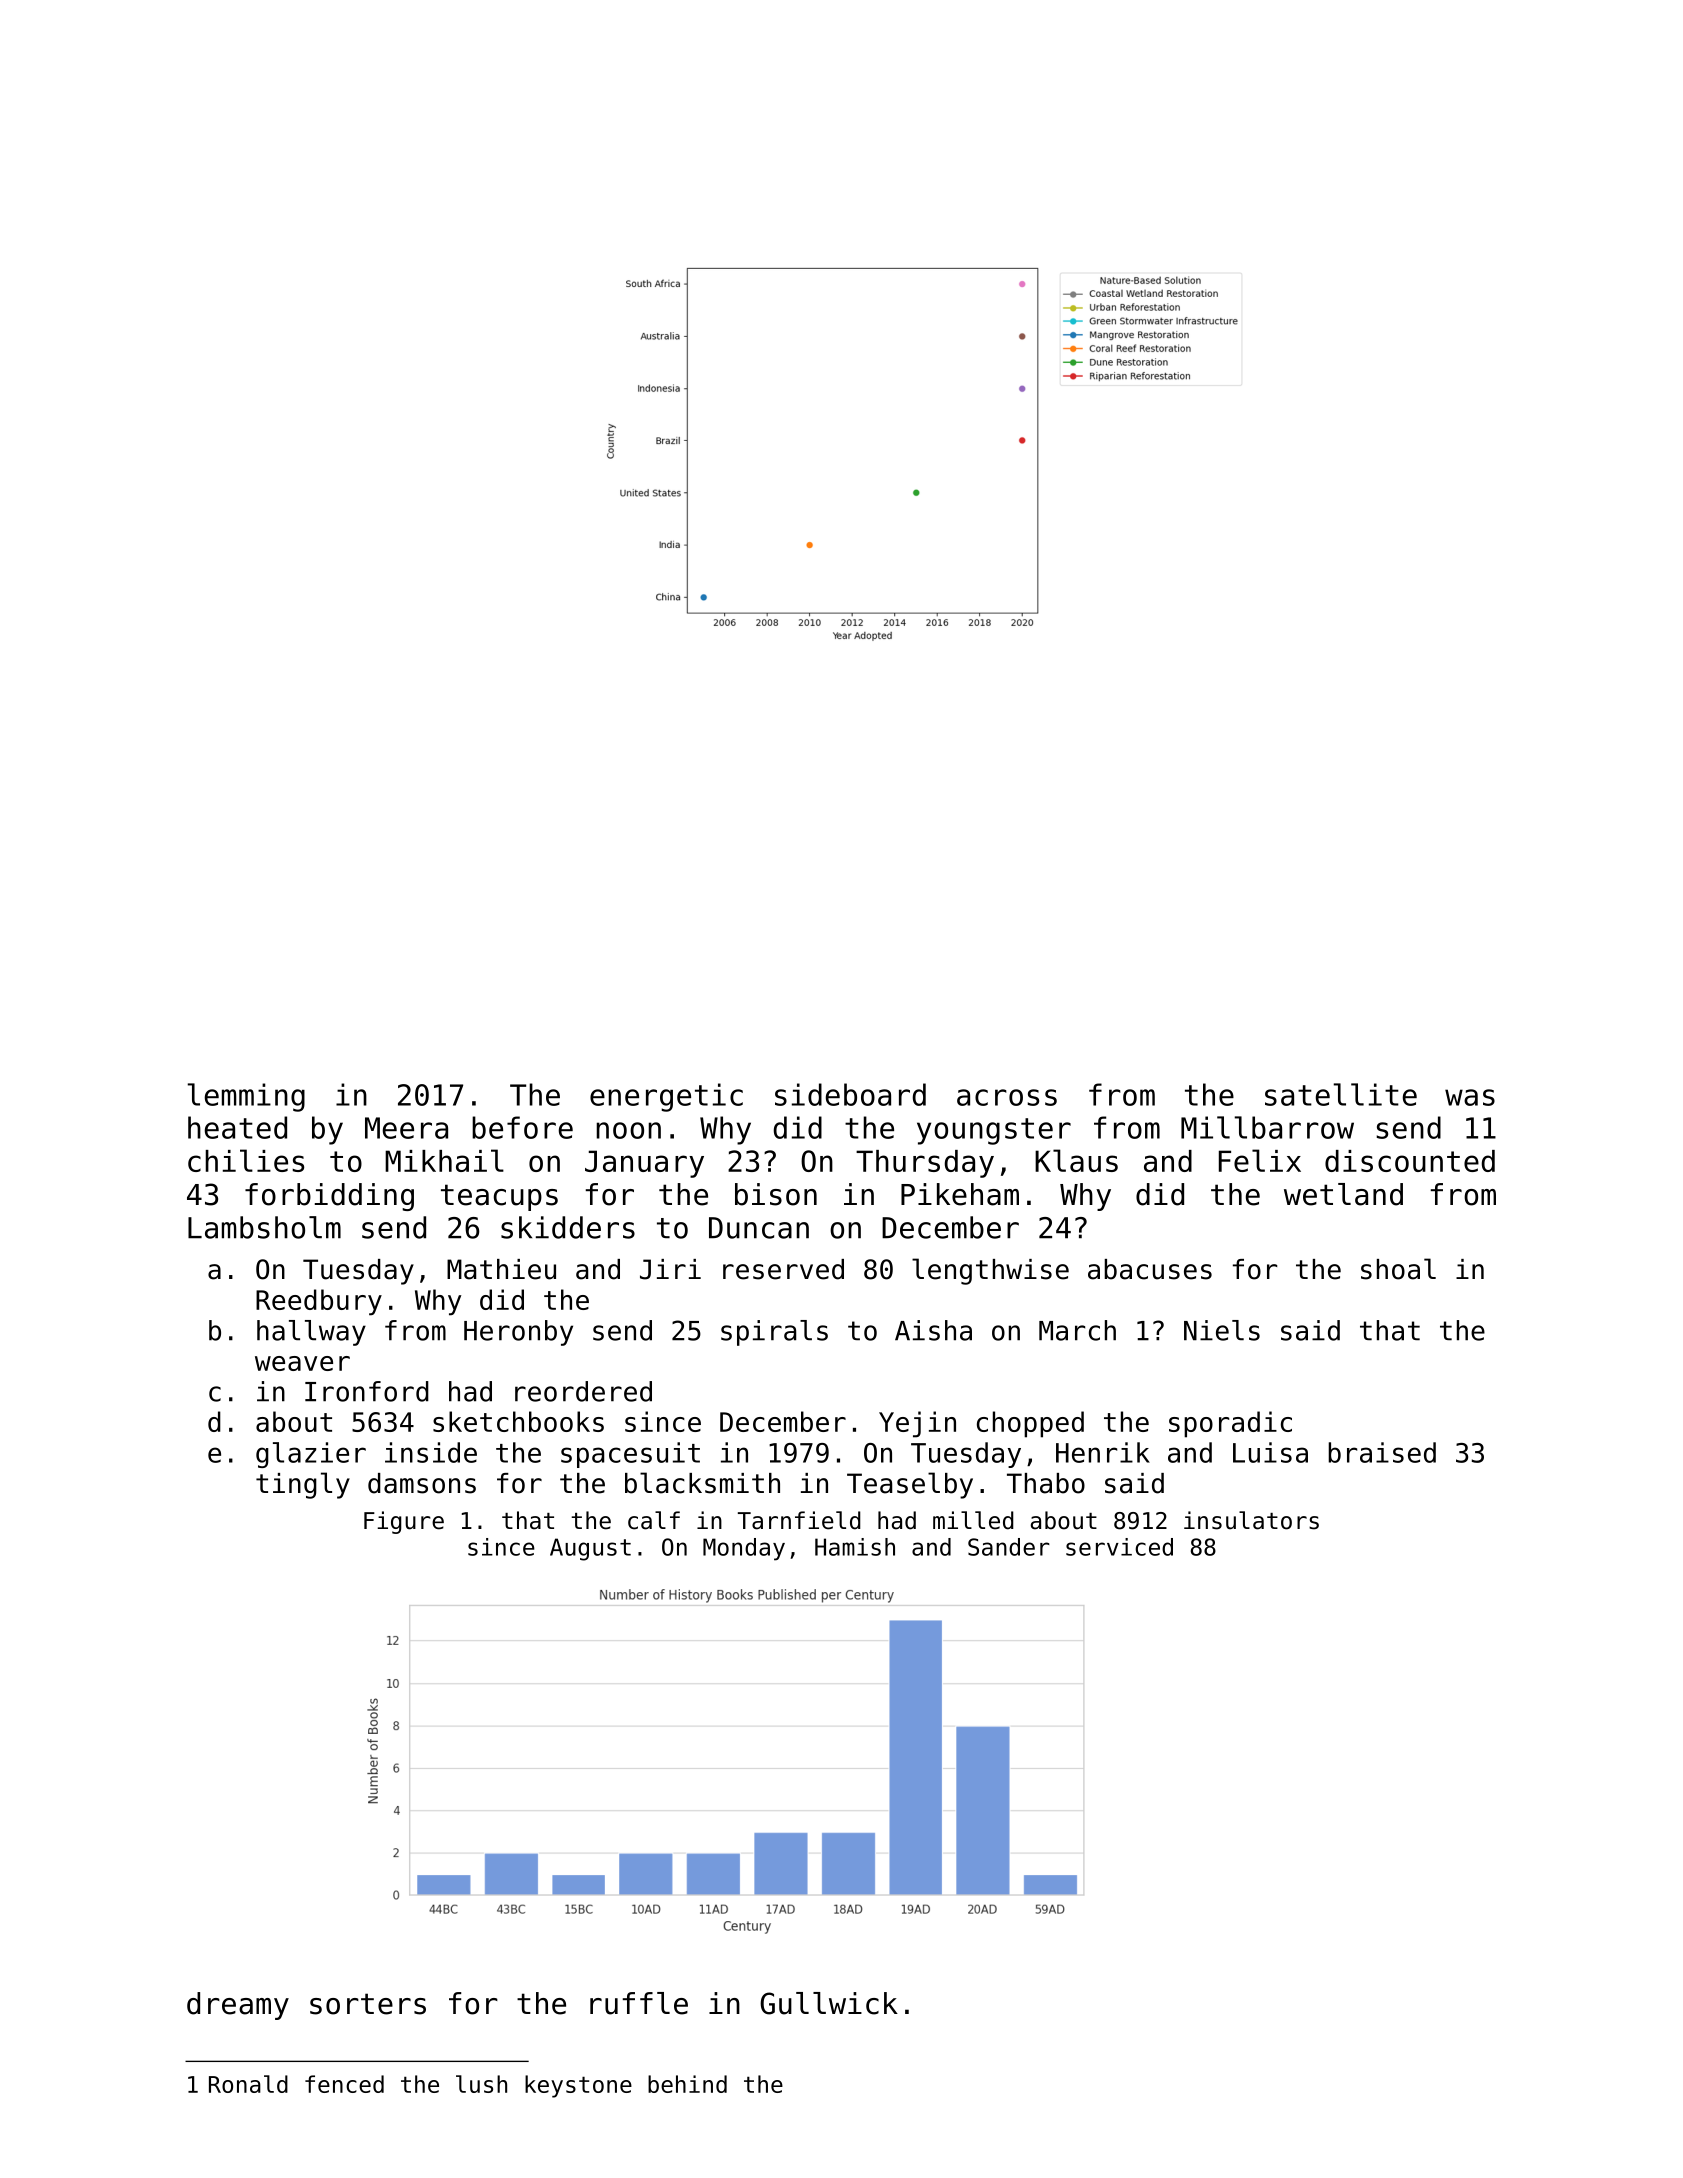 The image size is (1683, 2178). Describe the element at coordinates (431, 1452) in the image. I see `inside` at that location.
